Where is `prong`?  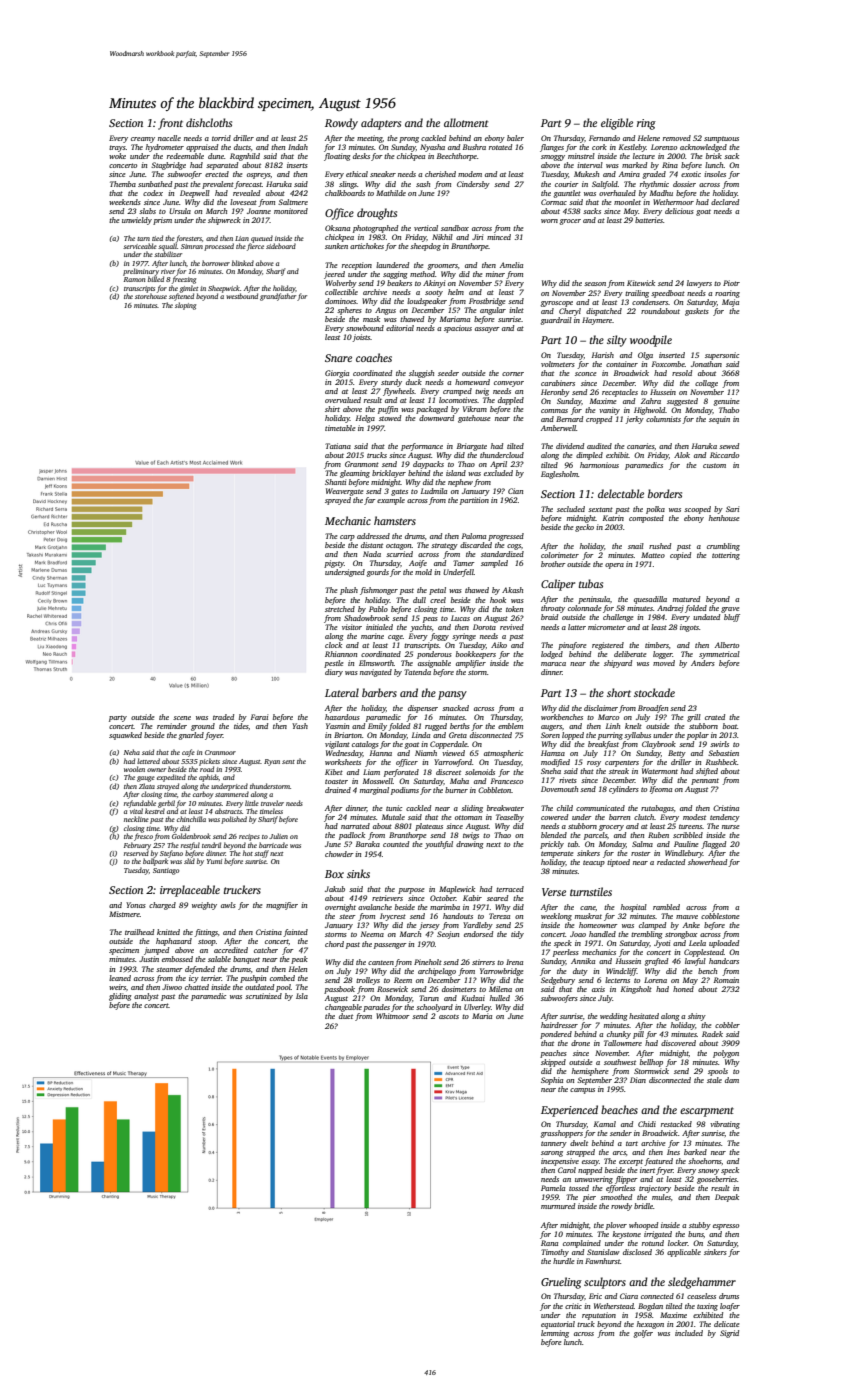
prong is located at coordinates (409, 140).
